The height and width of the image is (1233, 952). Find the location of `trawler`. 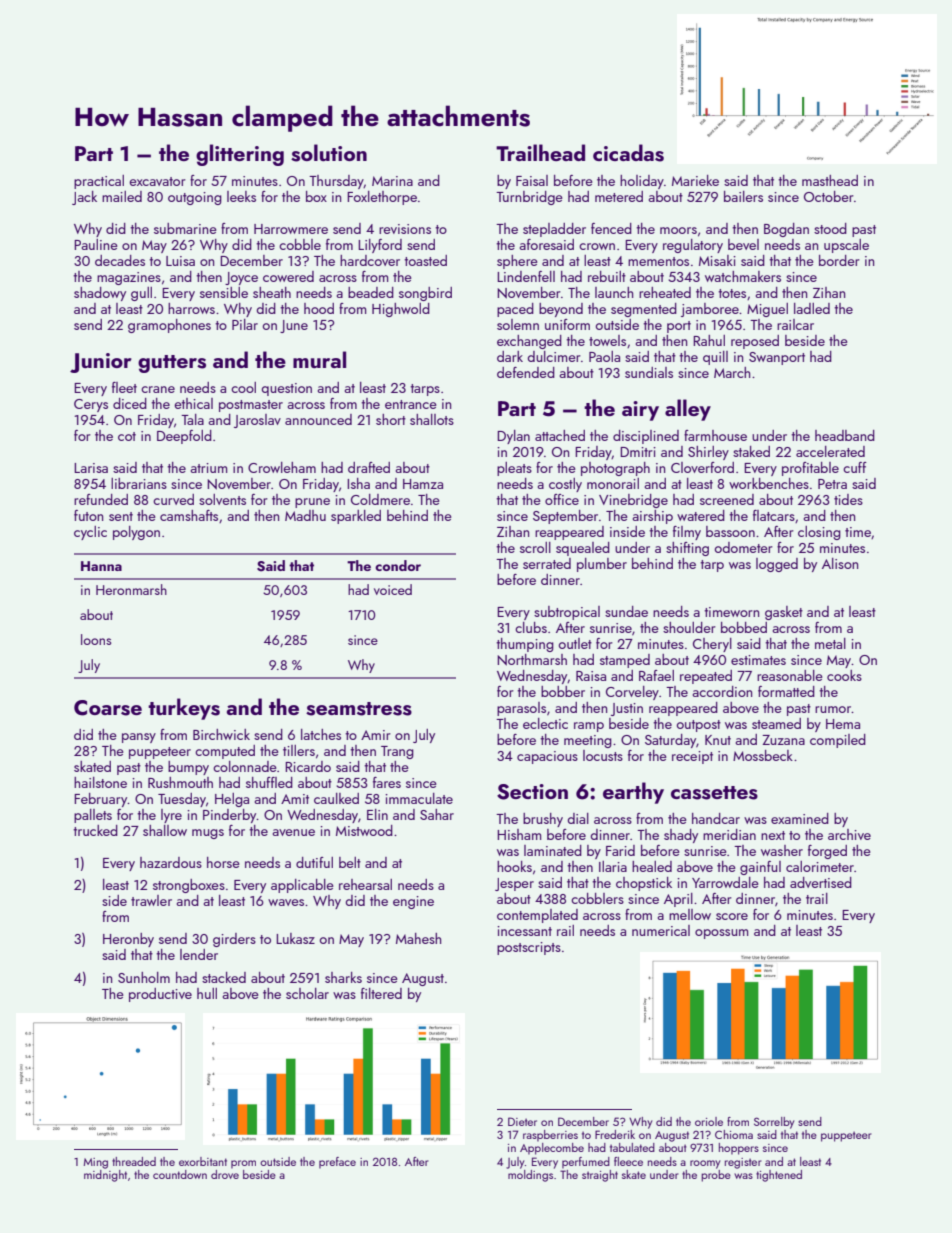

trawler is located at coordinates (151, 900).
